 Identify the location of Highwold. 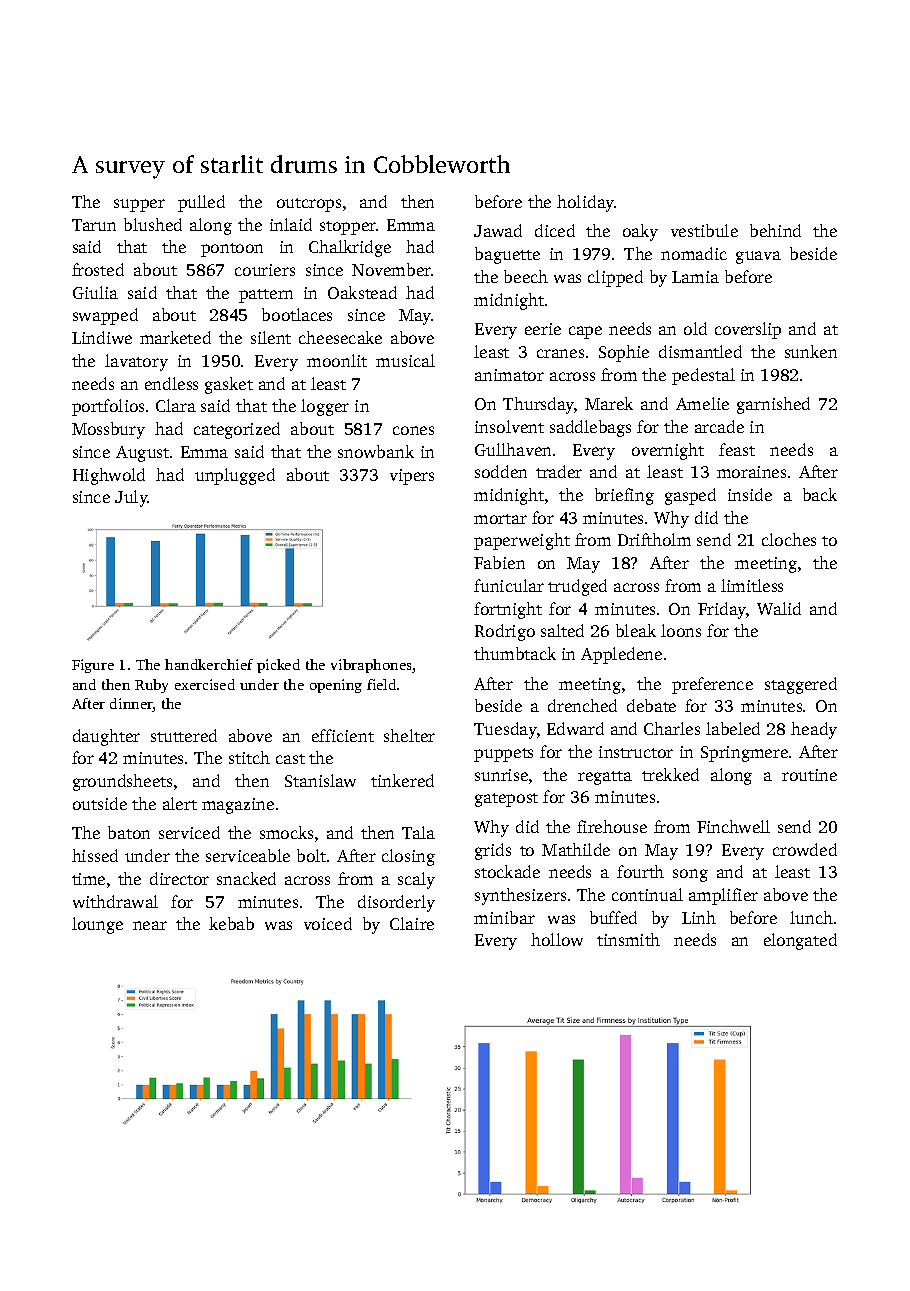
(109, 476).
